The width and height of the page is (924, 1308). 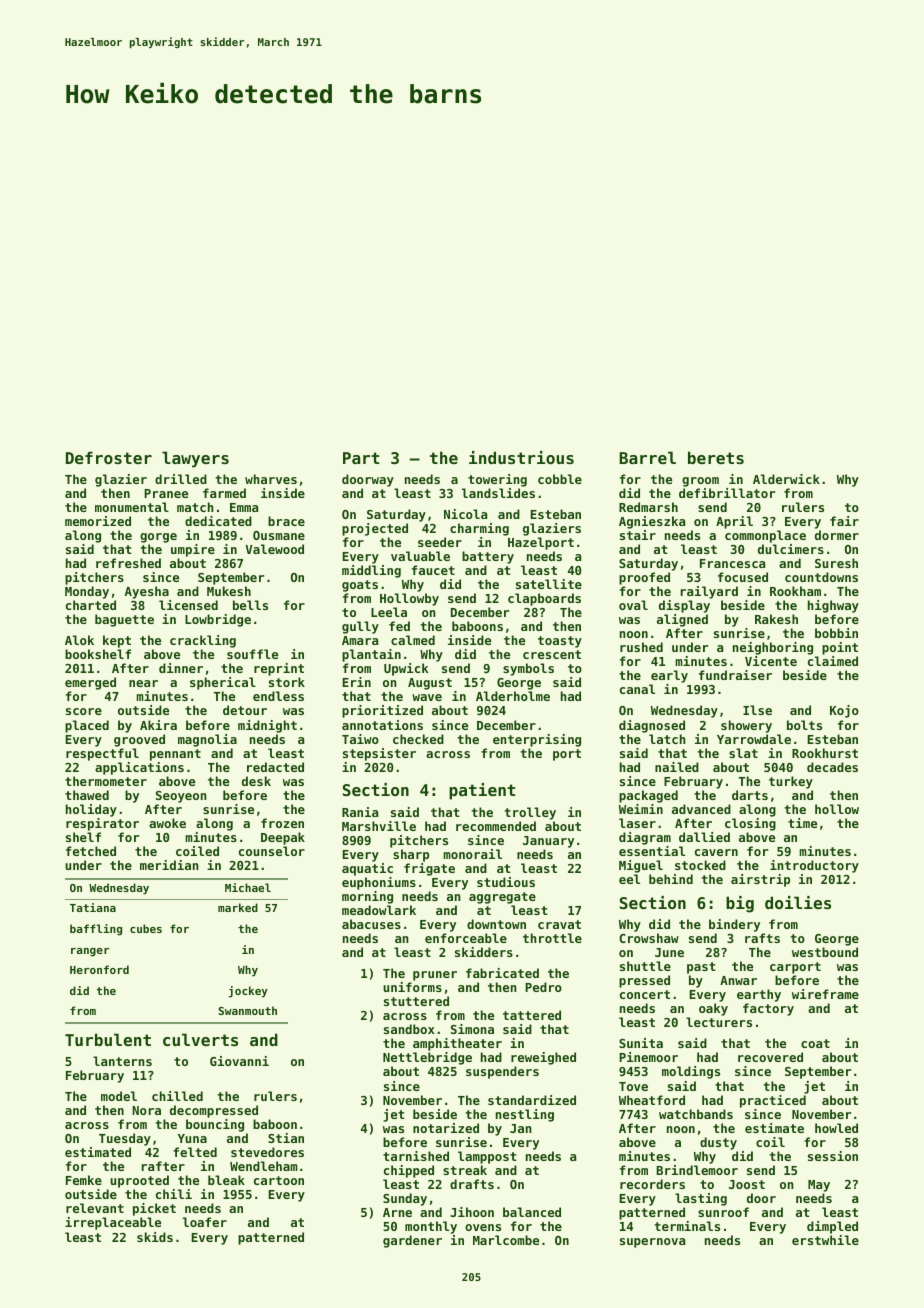 What do you see at coordinates (466, 938) in the page?
I see `enforceable` at bounding box center [466, 938].
